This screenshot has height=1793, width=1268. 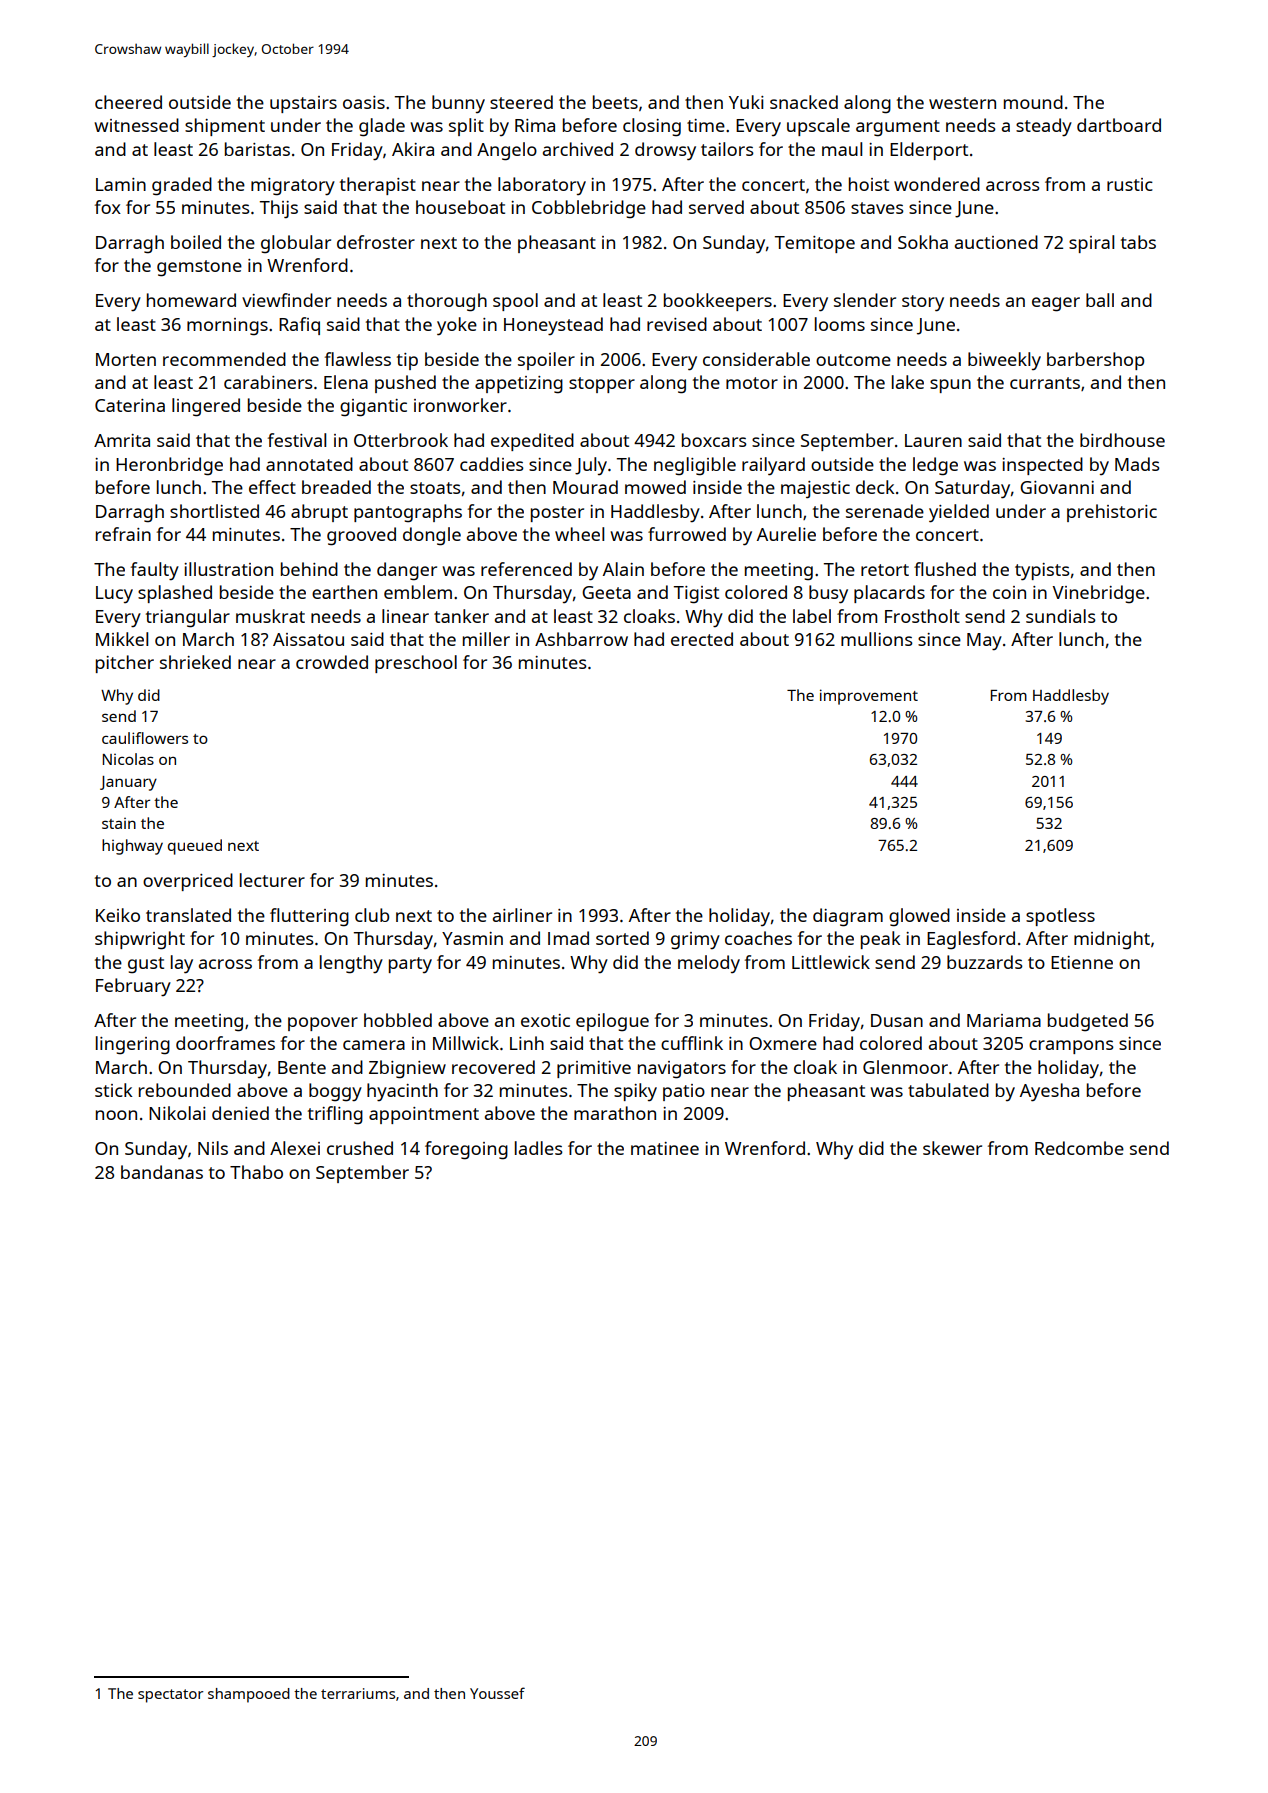 I want to click on doorframes, so click(x=225, y=1043).
